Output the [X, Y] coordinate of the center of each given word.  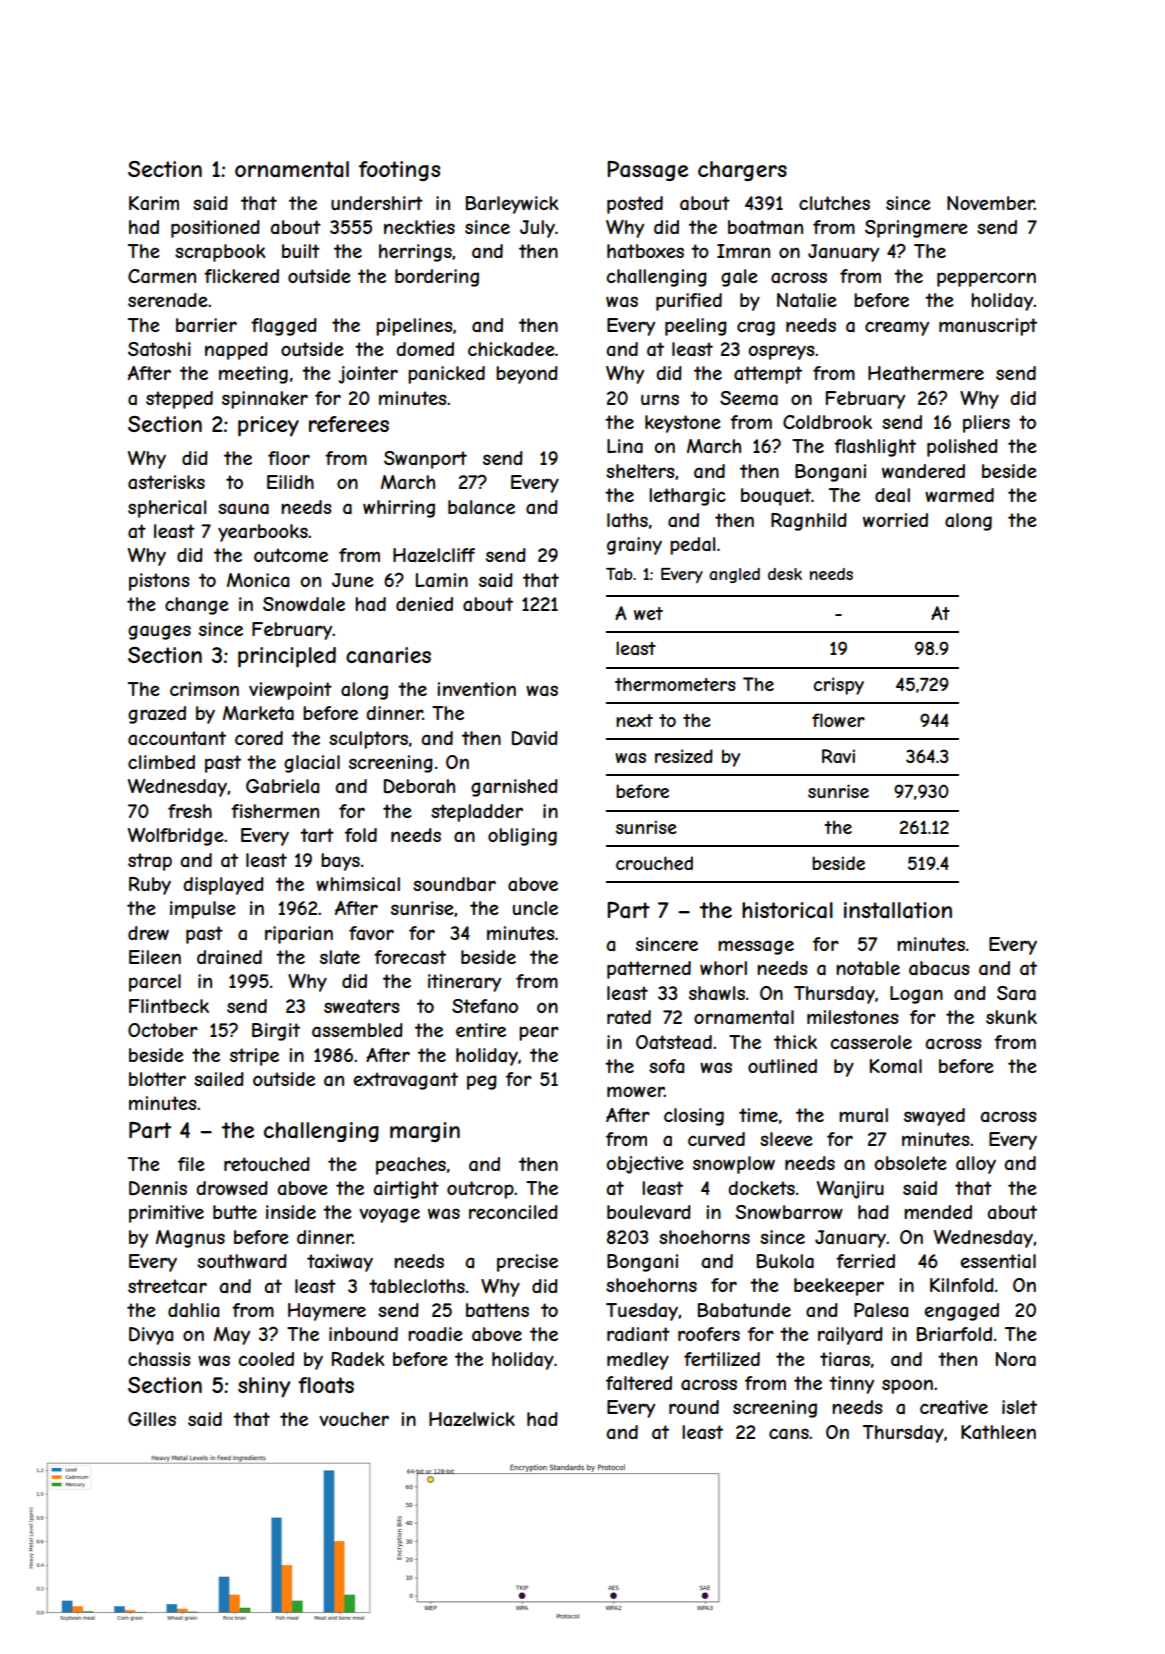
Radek [358, 1359]
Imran [743, 251]
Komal [896, 1066]
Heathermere [926, 373]
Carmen [162, 276]
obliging [522, 837]
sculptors [368, 740]
